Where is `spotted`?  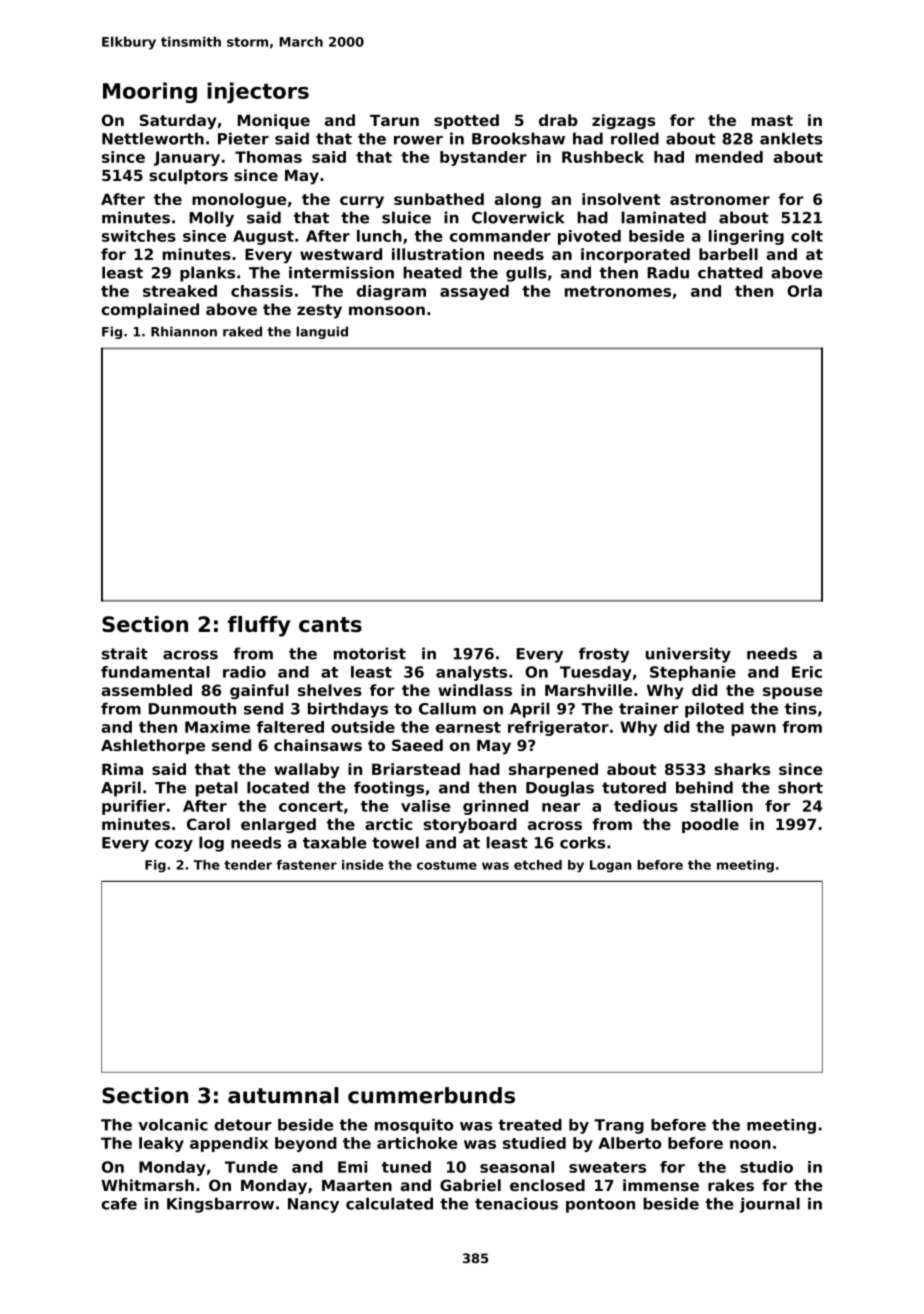 spotted is located at coordinates (466, 121).
